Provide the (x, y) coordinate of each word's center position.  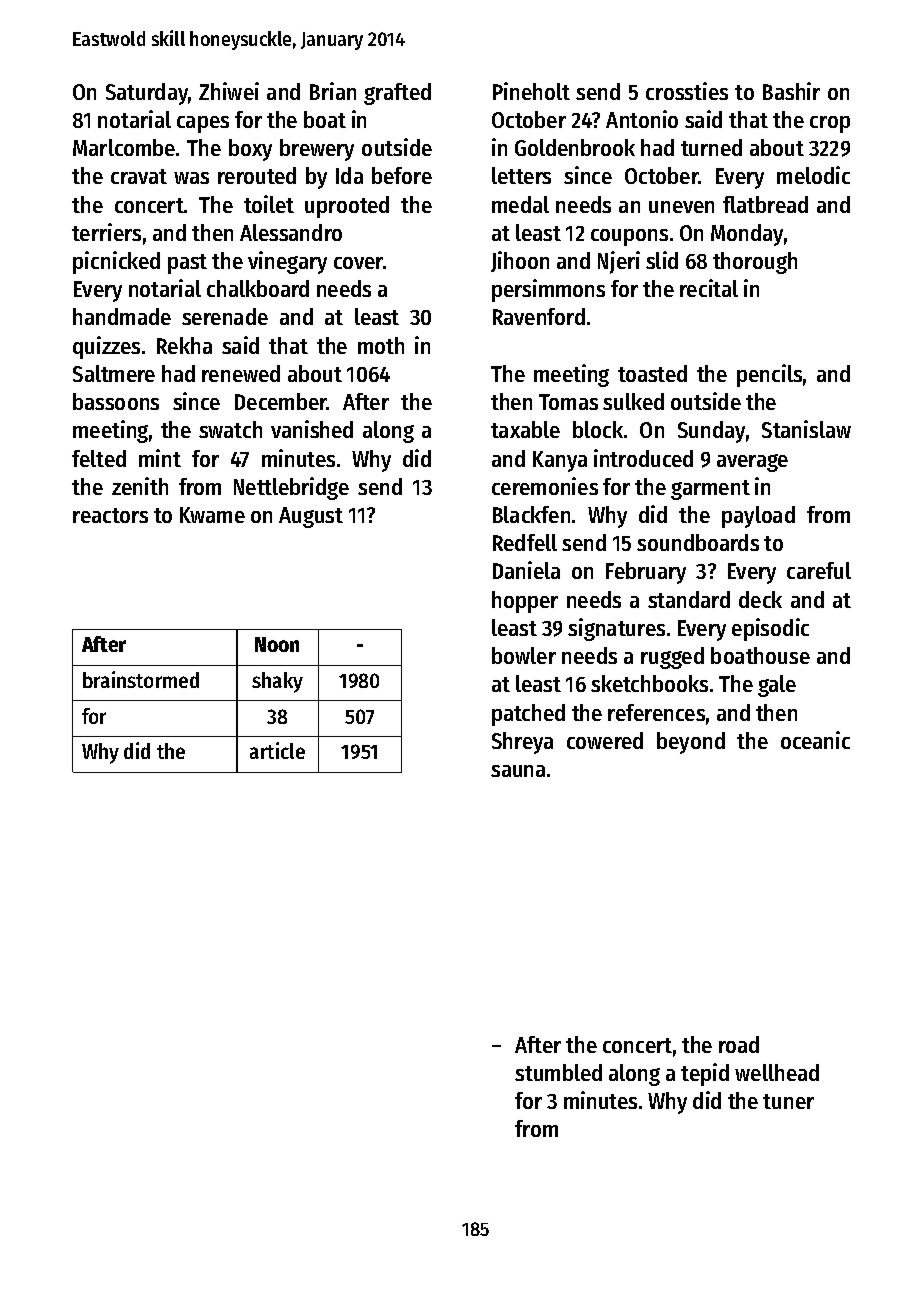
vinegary (287, 262)
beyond (691, 743)
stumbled (558, 1072)
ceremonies (545, 486)
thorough (755, 263)
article (277, 750)
